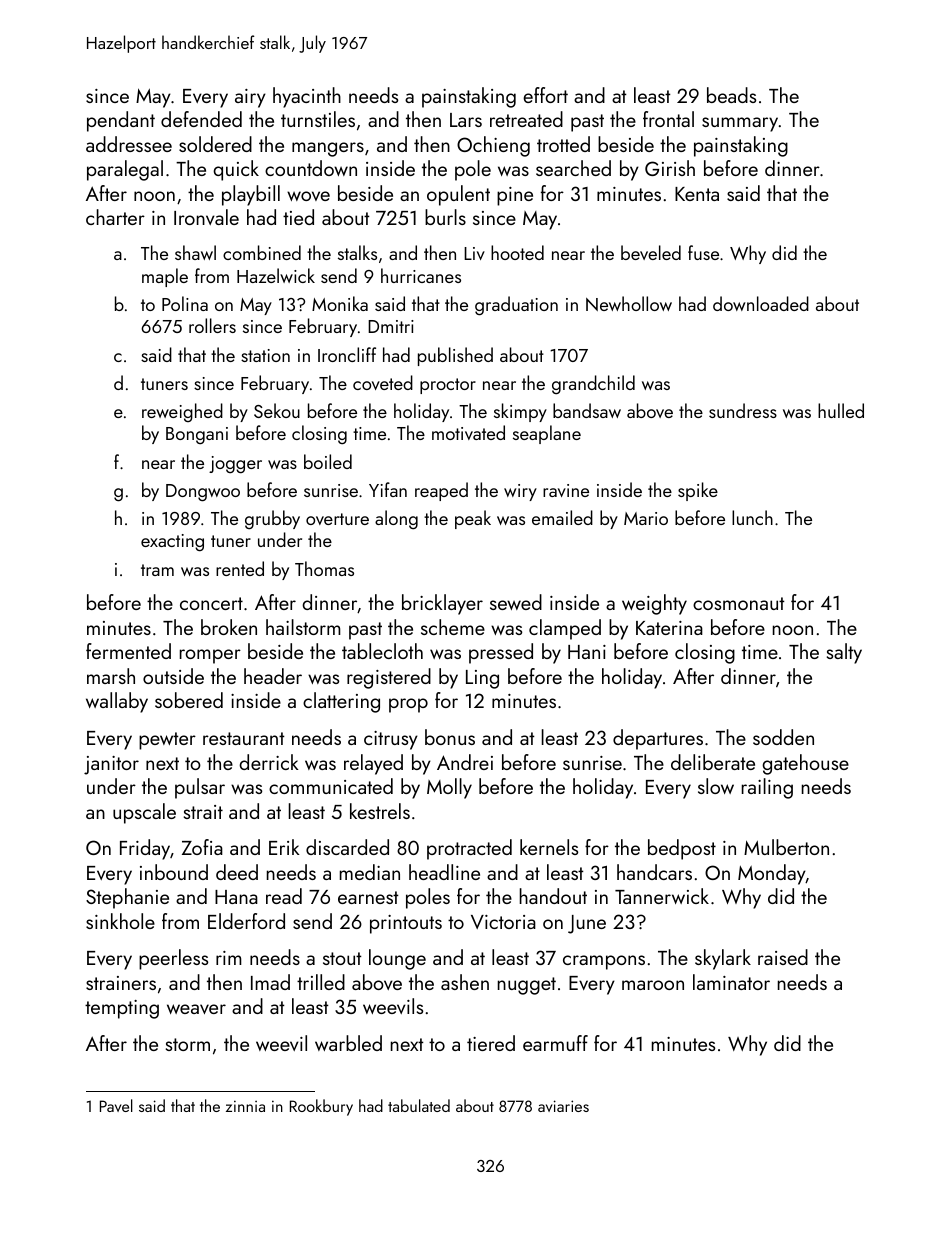  Describe the element at coordinates (468, 432) in the image. I see `motivated` at that location.
